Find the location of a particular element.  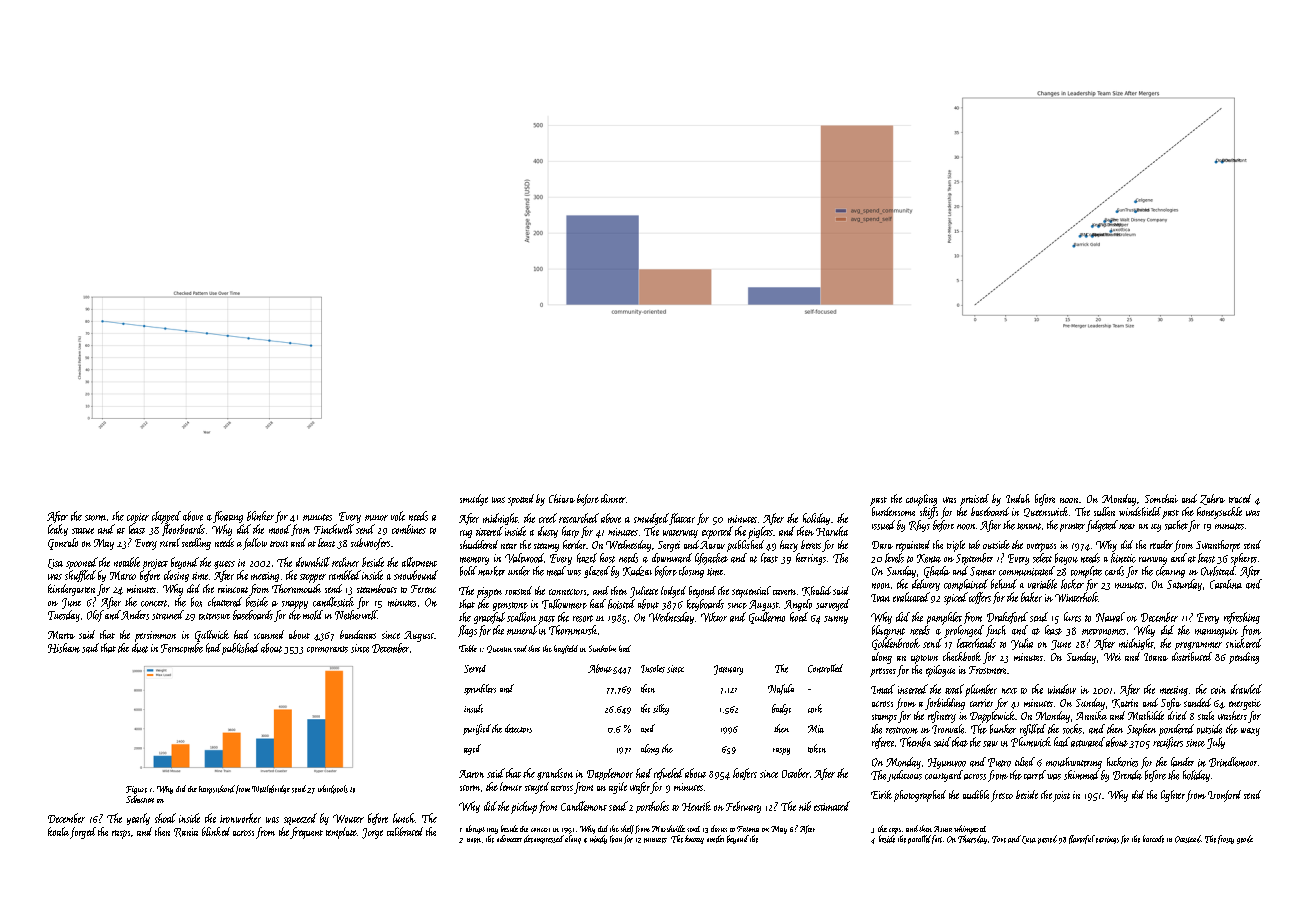

locker is located at coordinates (1072, 584).
